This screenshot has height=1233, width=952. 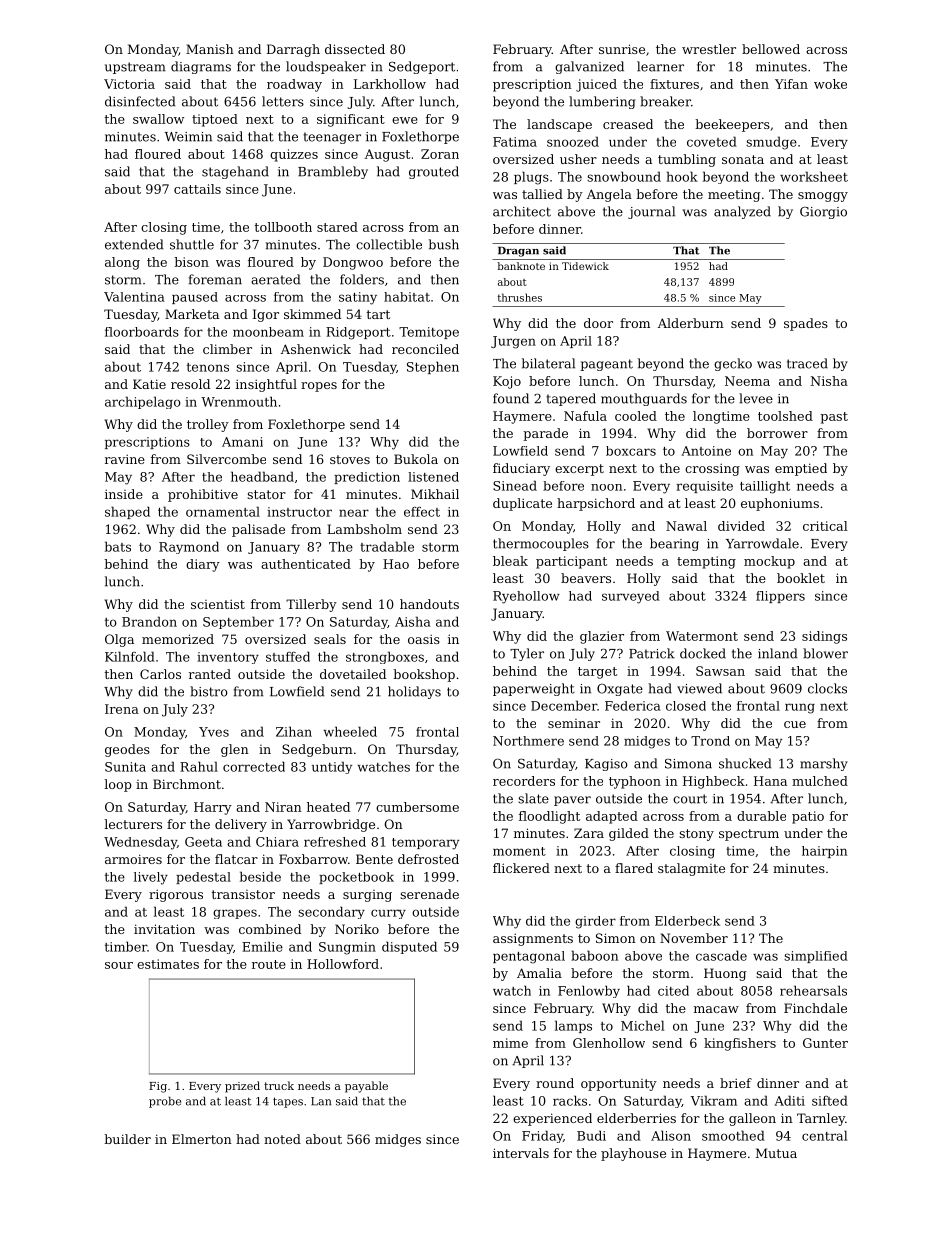 What do you see at coordinates (709, 49) in the screenshot?
I see `wrestler` at bounding box center [709, 49].
